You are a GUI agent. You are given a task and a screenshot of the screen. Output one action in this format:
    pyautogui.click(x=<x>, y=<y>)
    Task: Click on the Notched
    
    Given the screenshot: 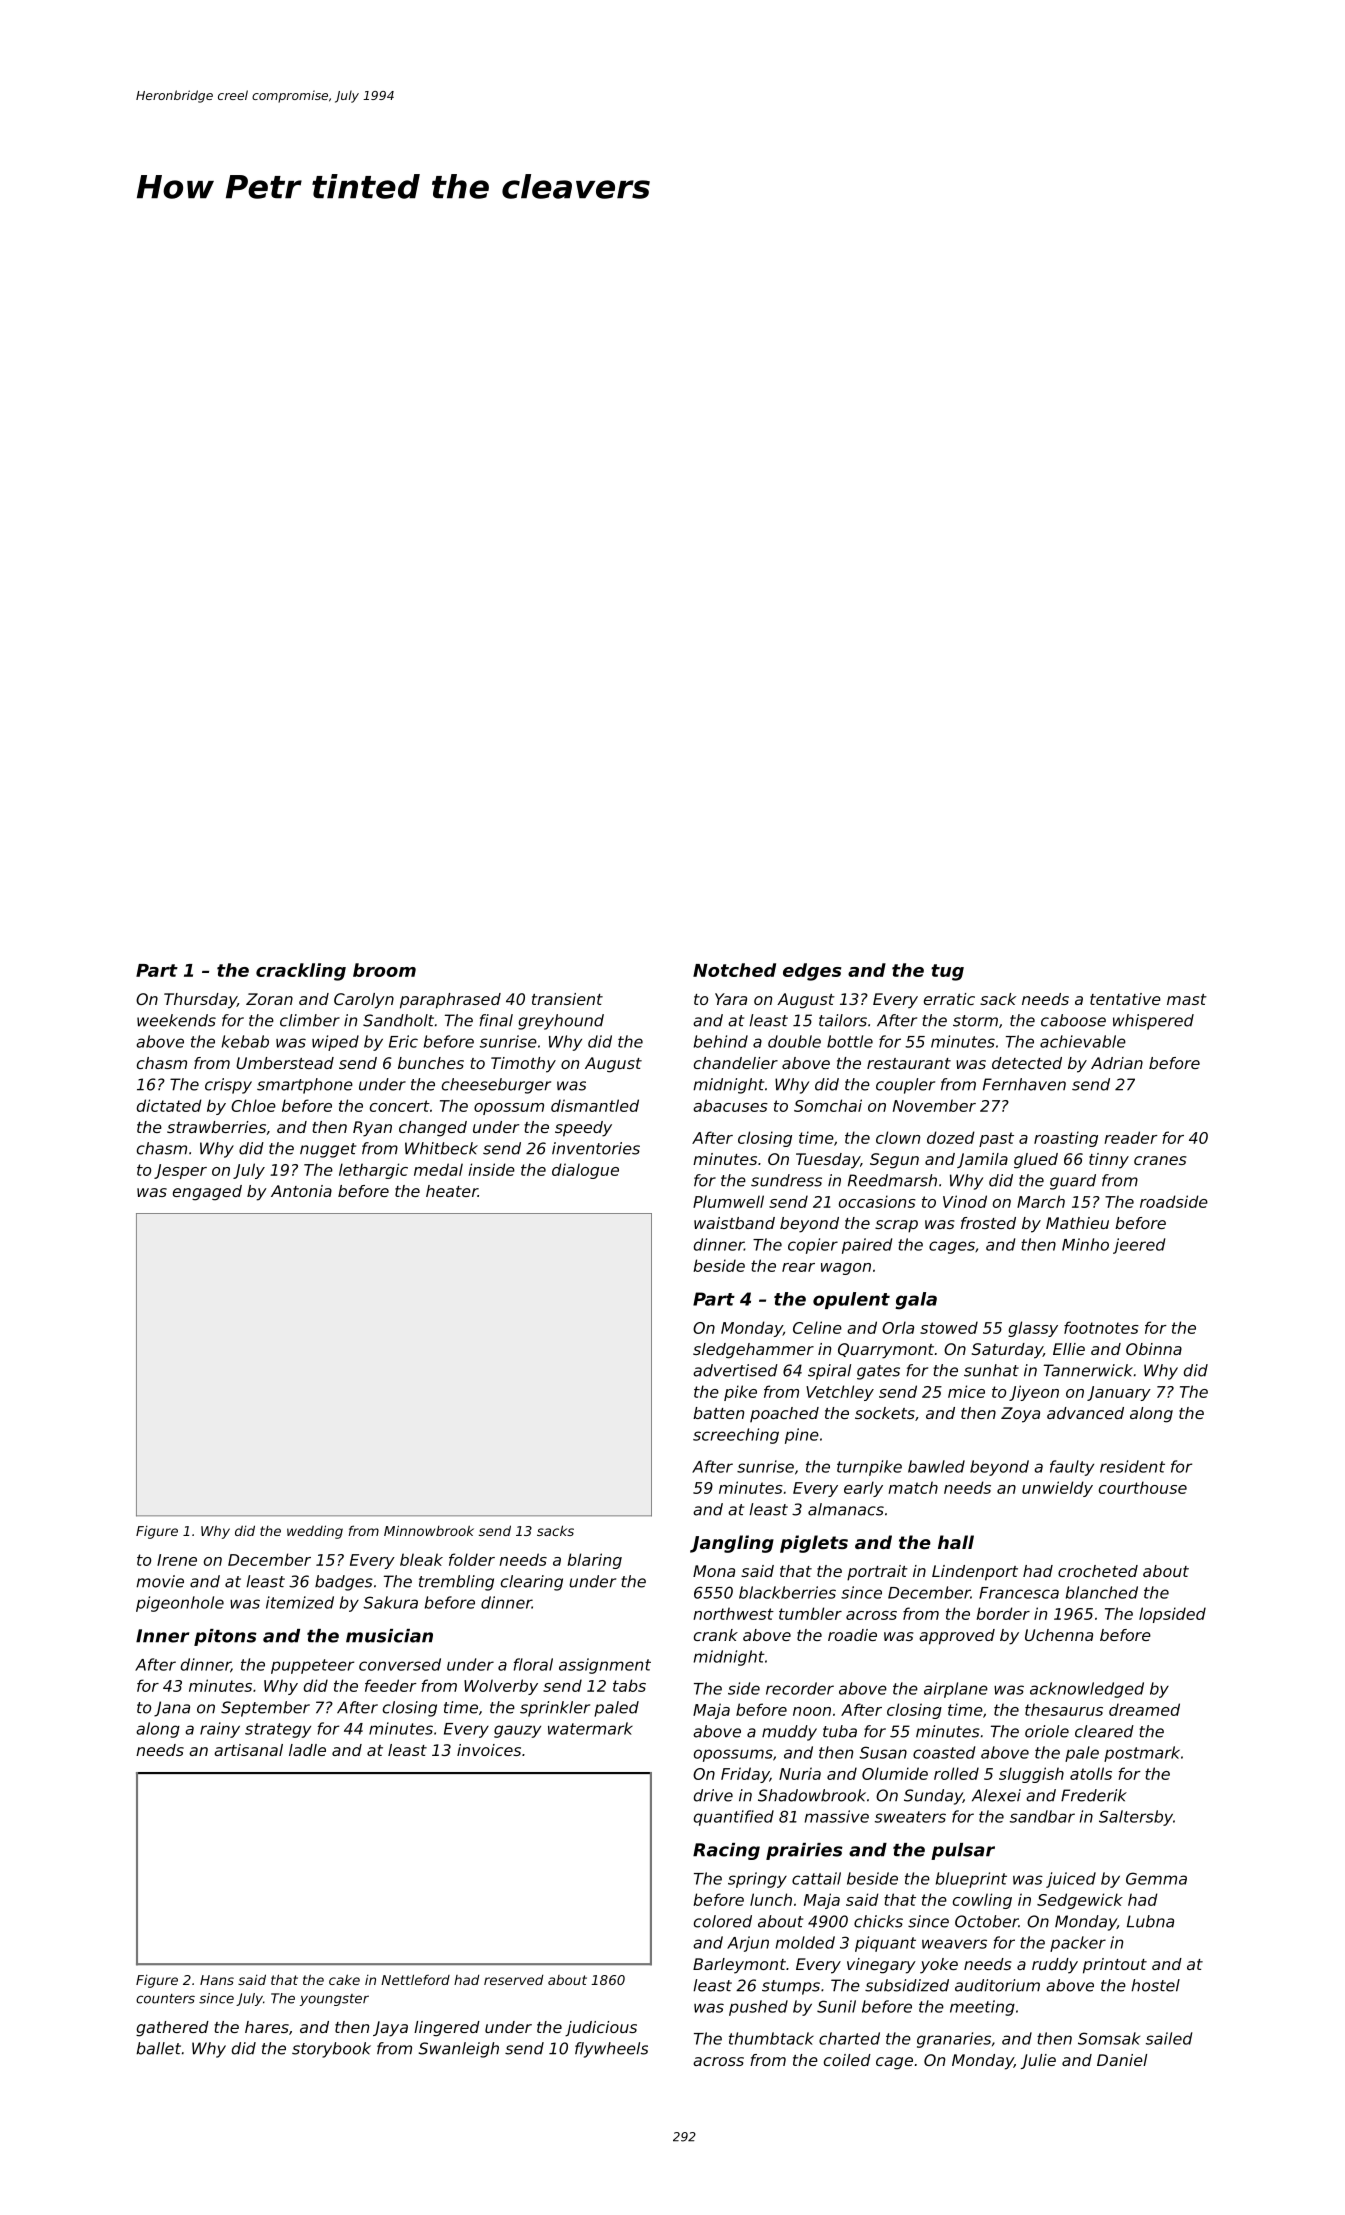 What is the action you would take?
    pyautogui.click(x=734, y=970)
